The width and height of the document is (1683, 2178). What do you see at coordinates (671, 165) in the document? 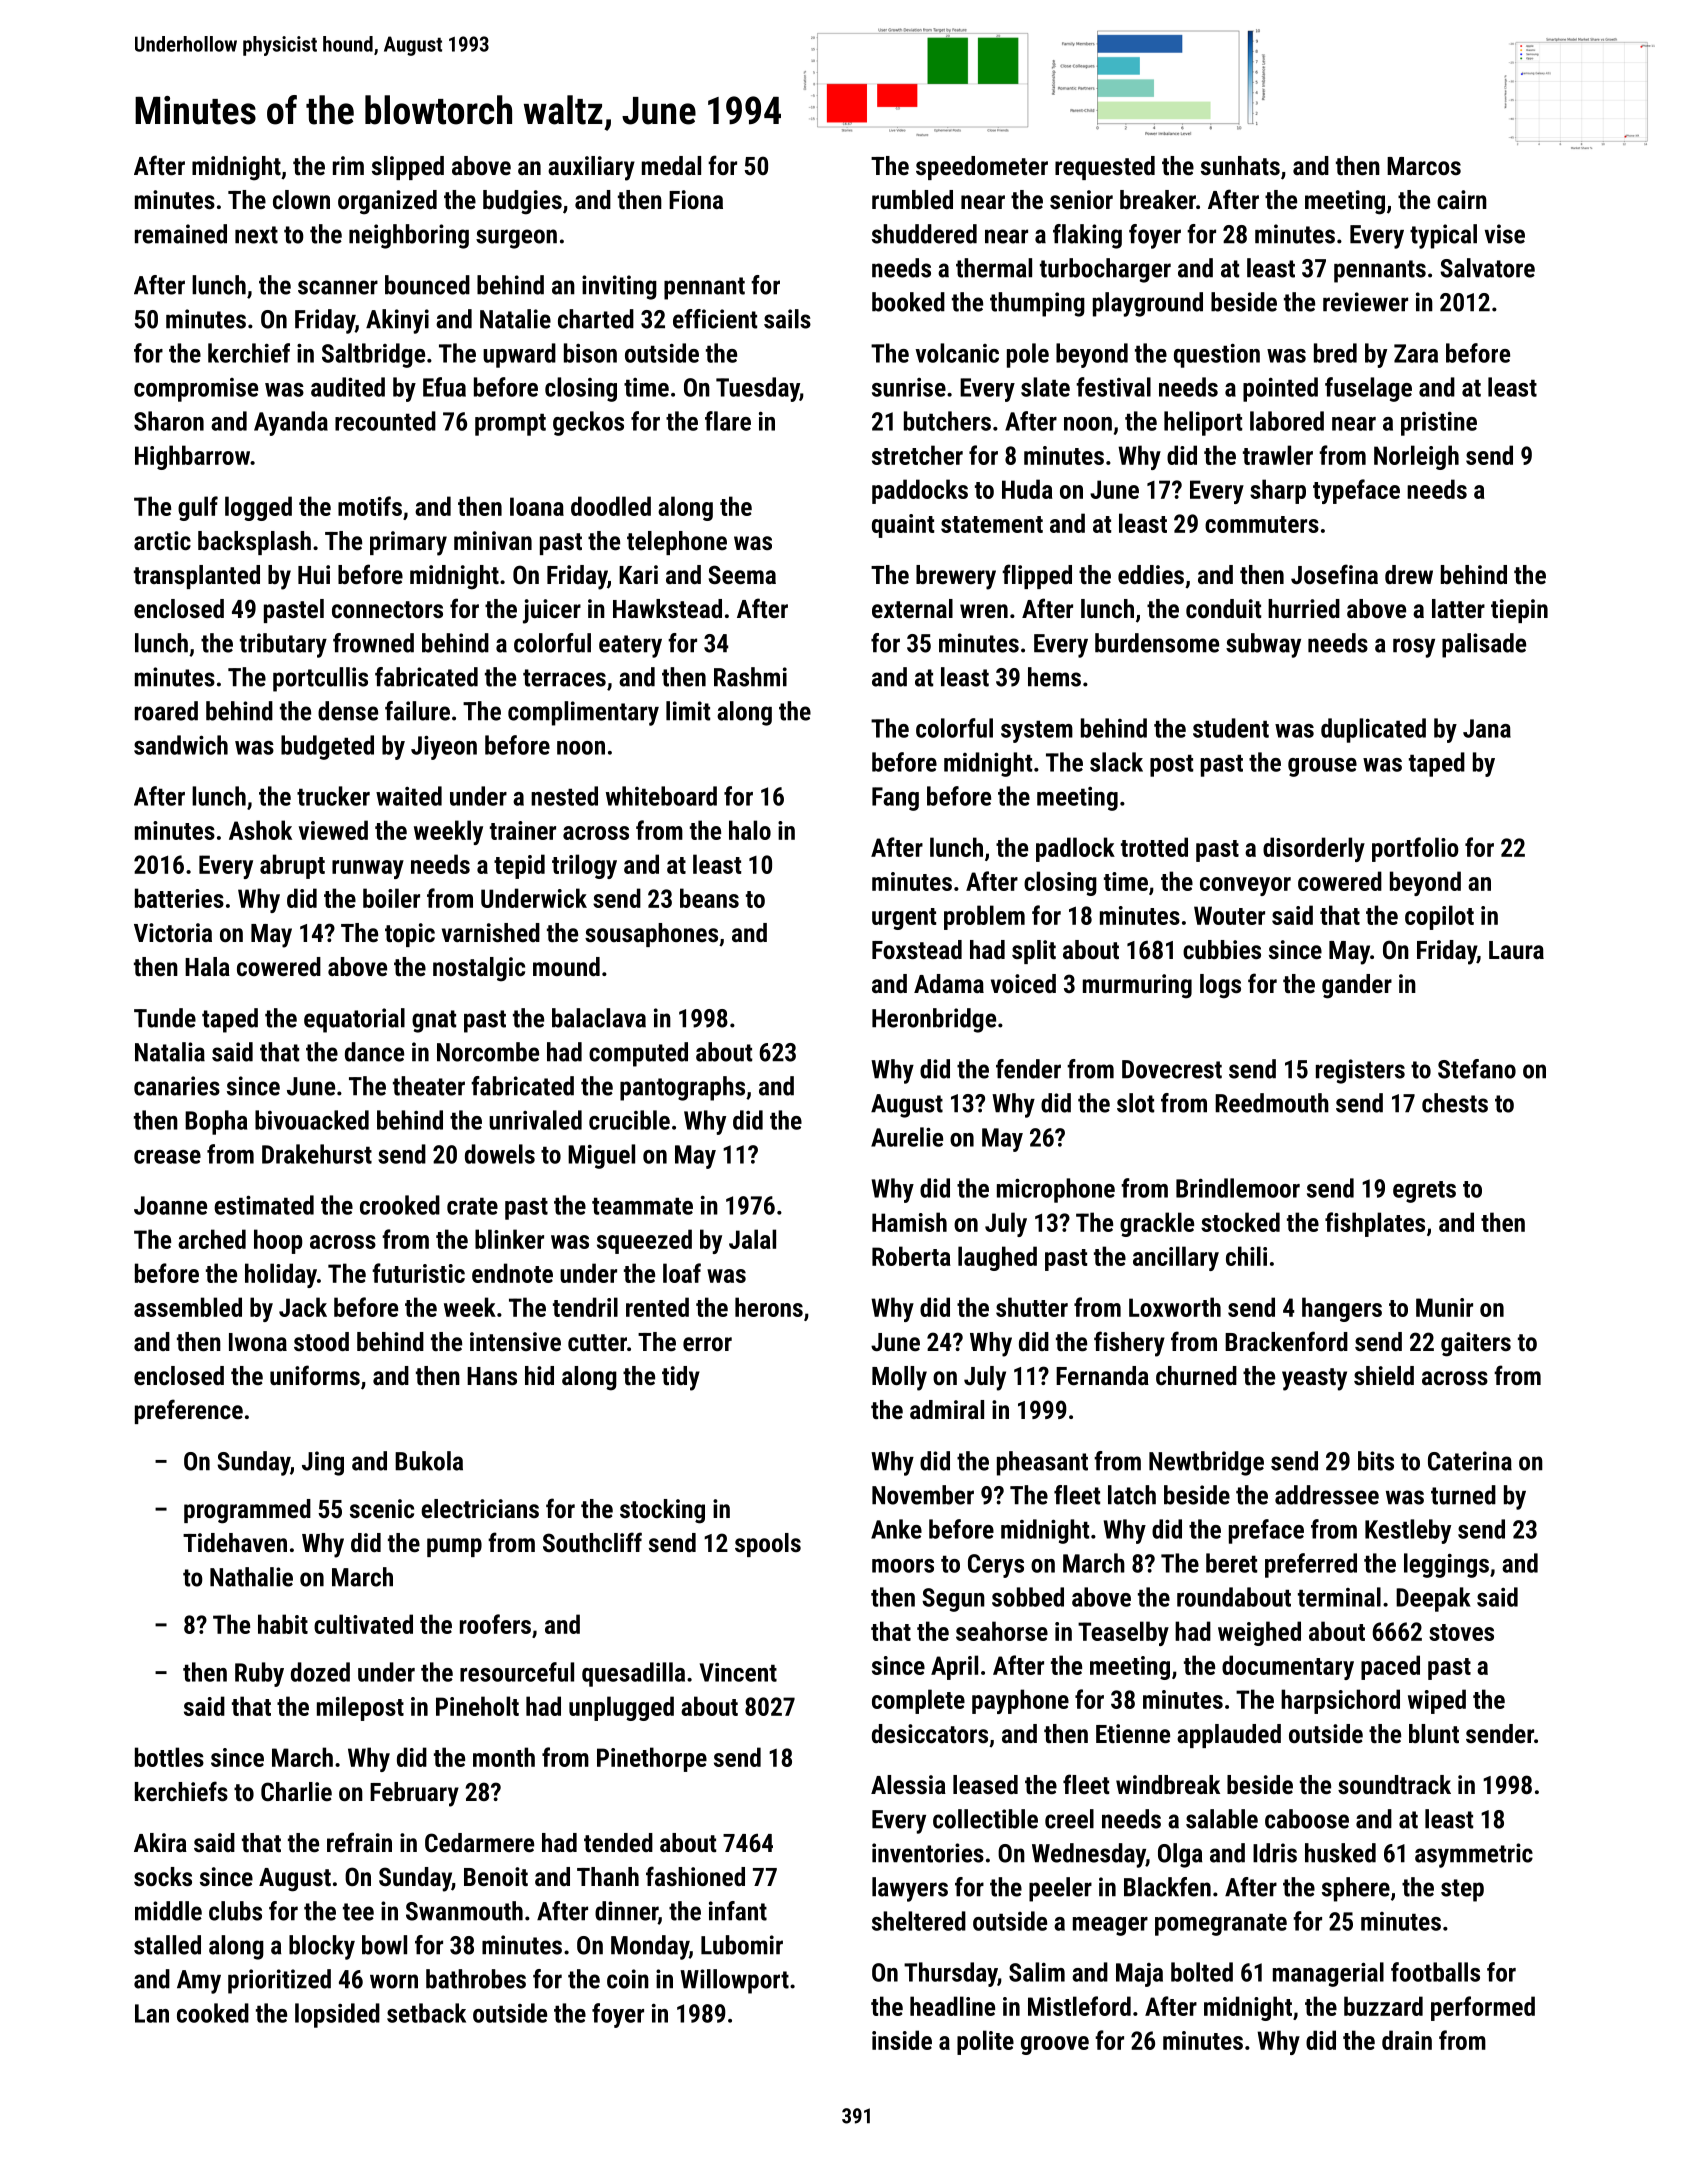
I see `medal` at bounding box center [671, 165].
